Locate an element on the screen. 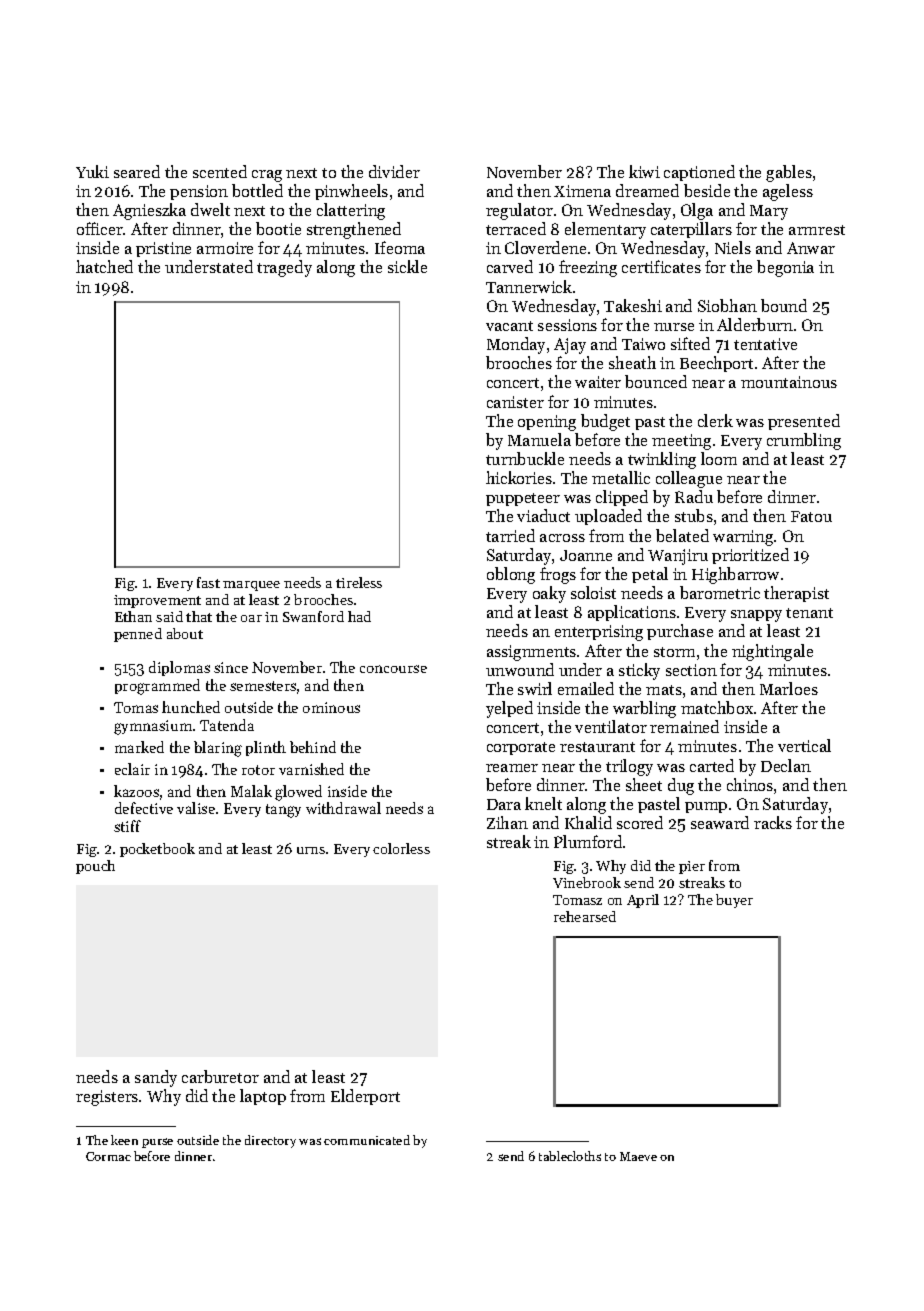 The height and width of the screenshot is (1311, 924). improvement is located at coordinates (157, 601).
